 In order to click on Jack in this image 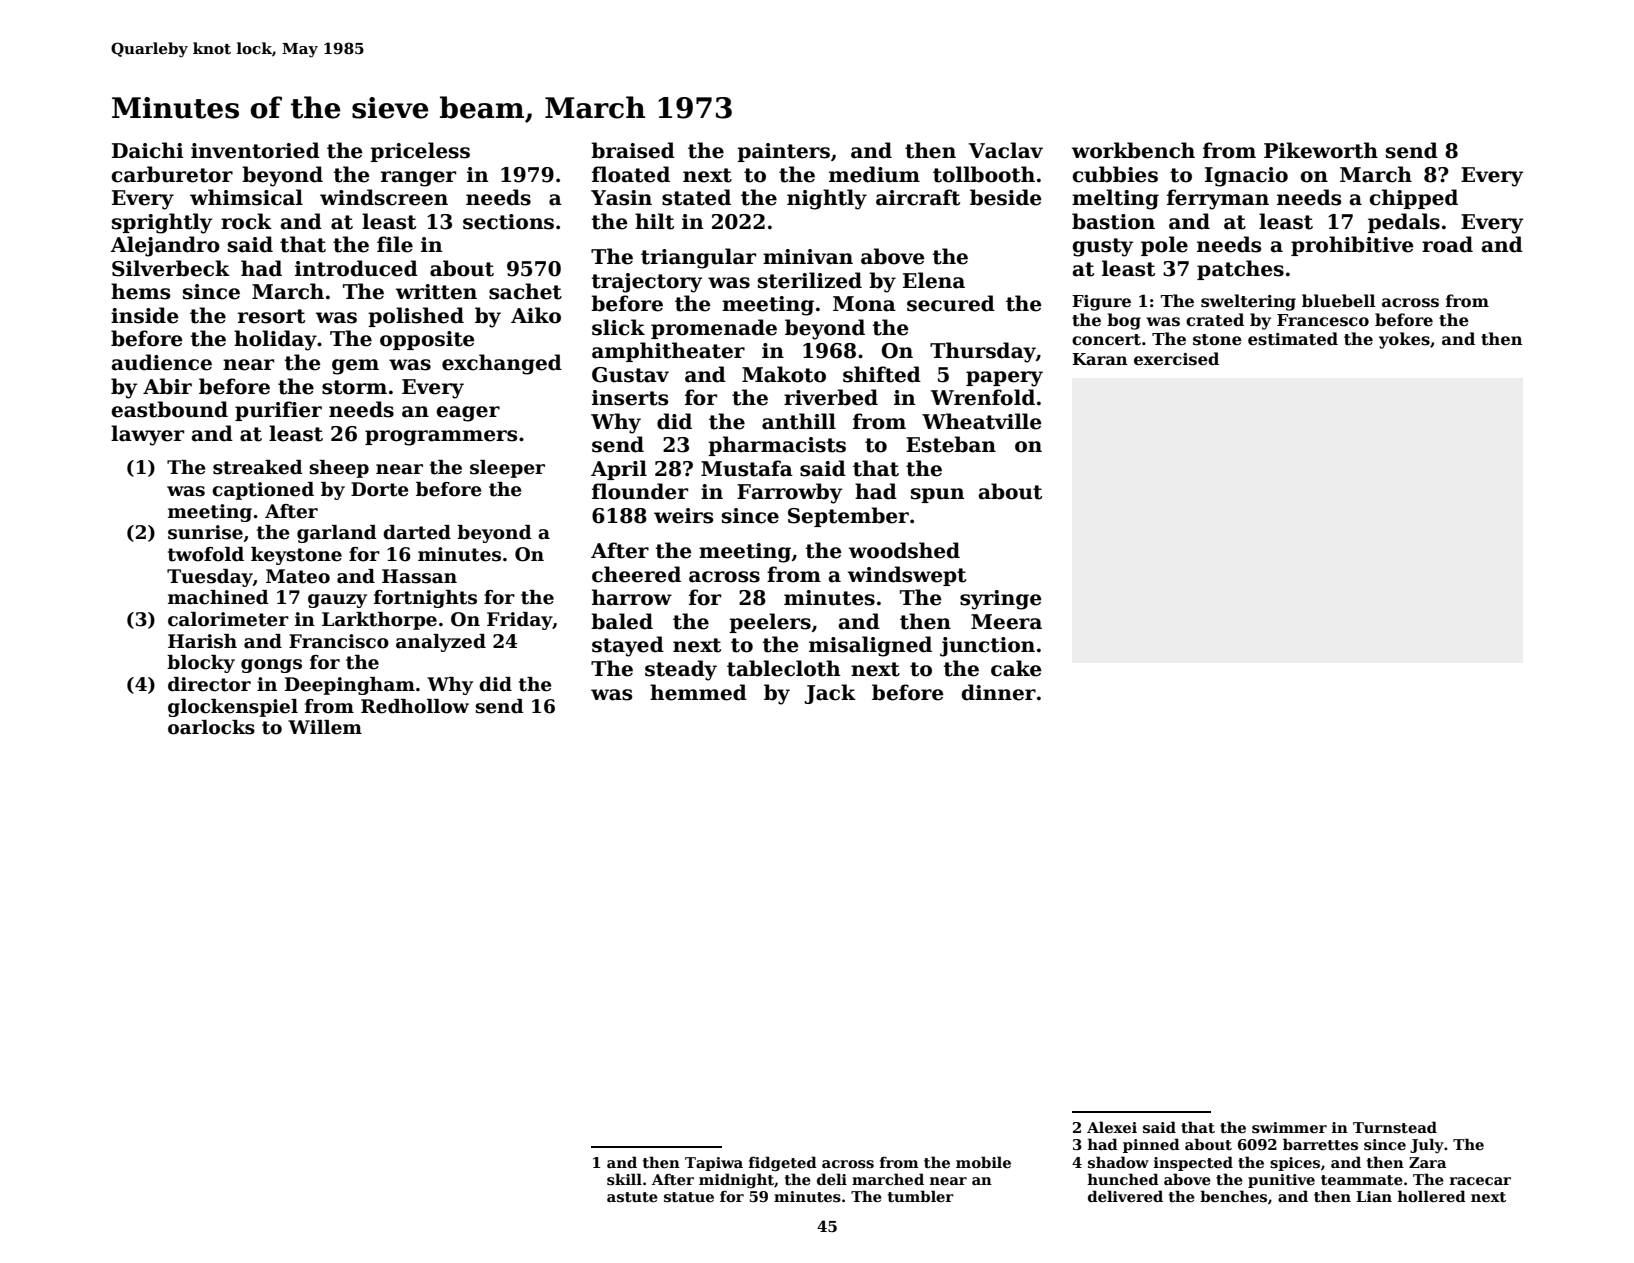, I will do `click(830, 694)`.
